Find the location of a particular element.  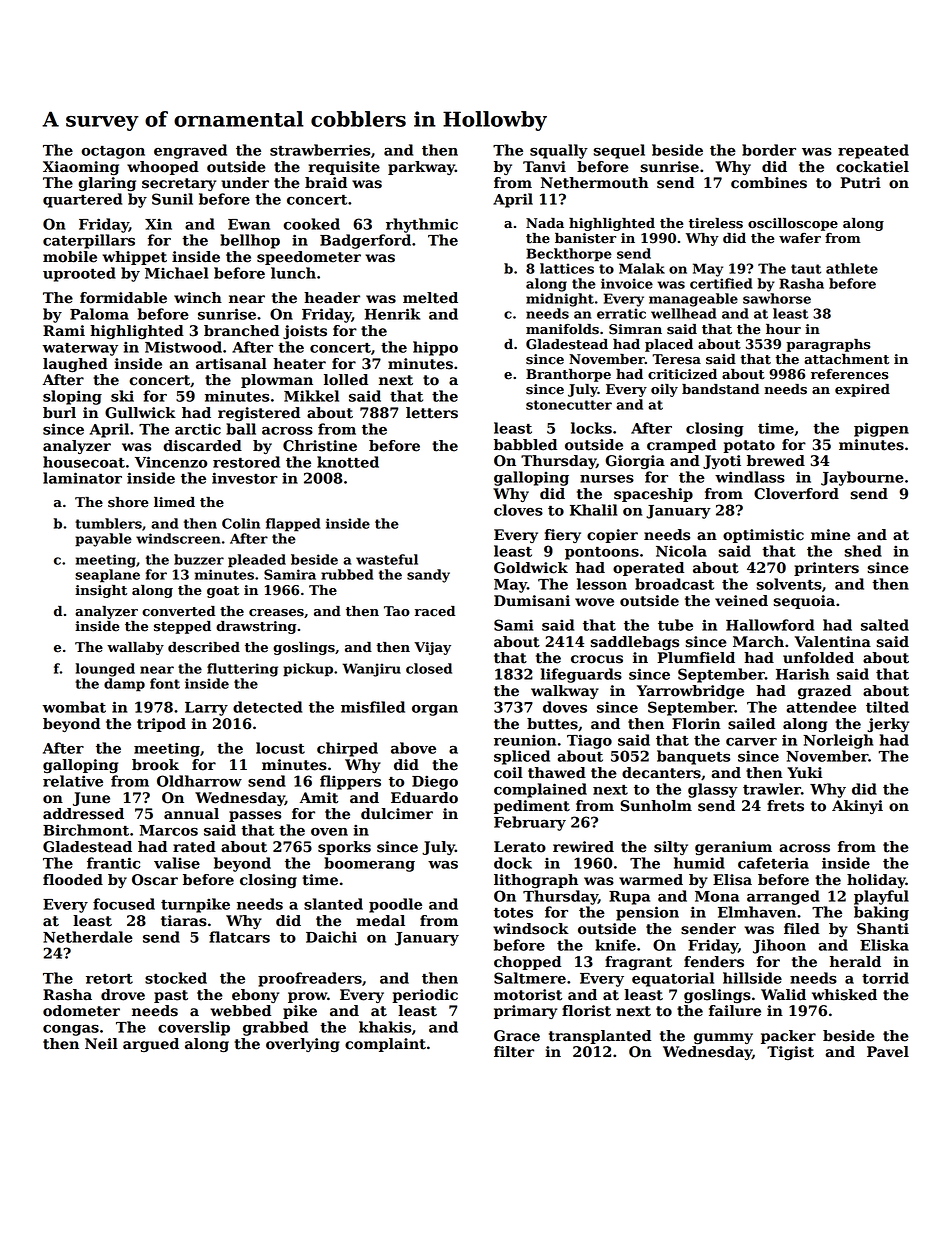

pigpen is located at coordinates (881, 429).
